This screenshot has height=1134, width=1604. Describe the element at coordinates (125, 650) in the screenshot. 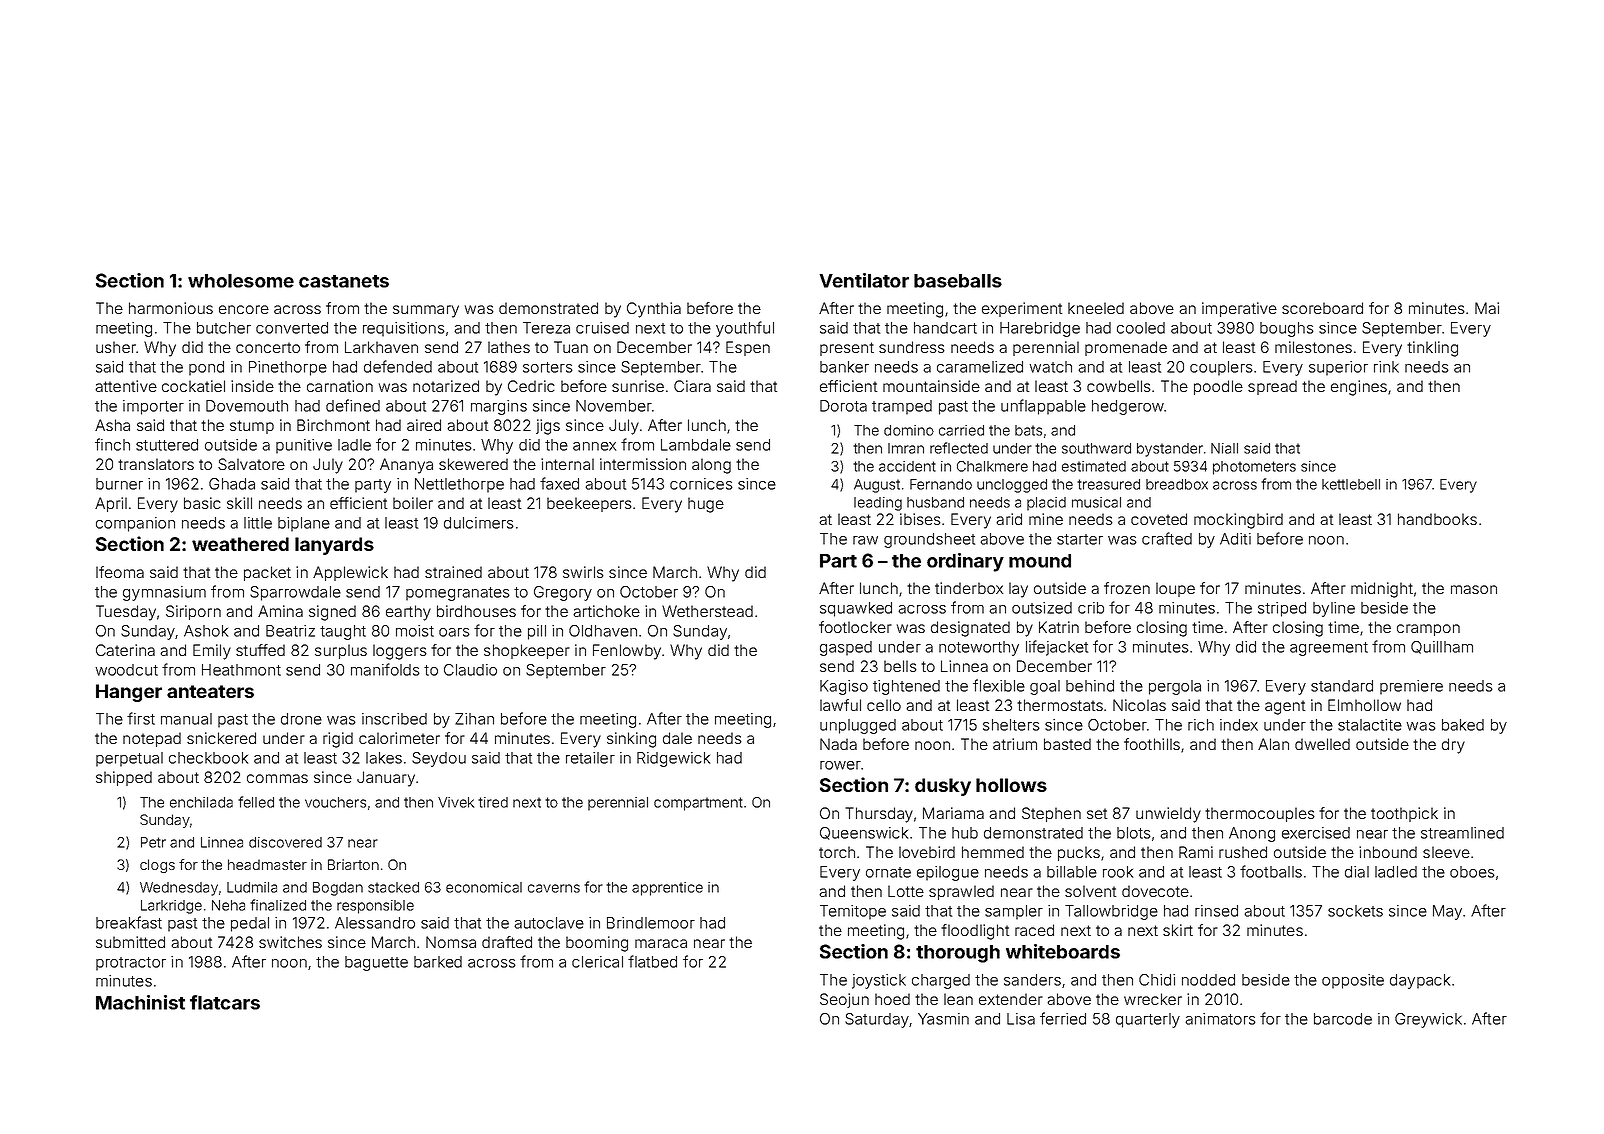

I see `Caterina` at that location.
